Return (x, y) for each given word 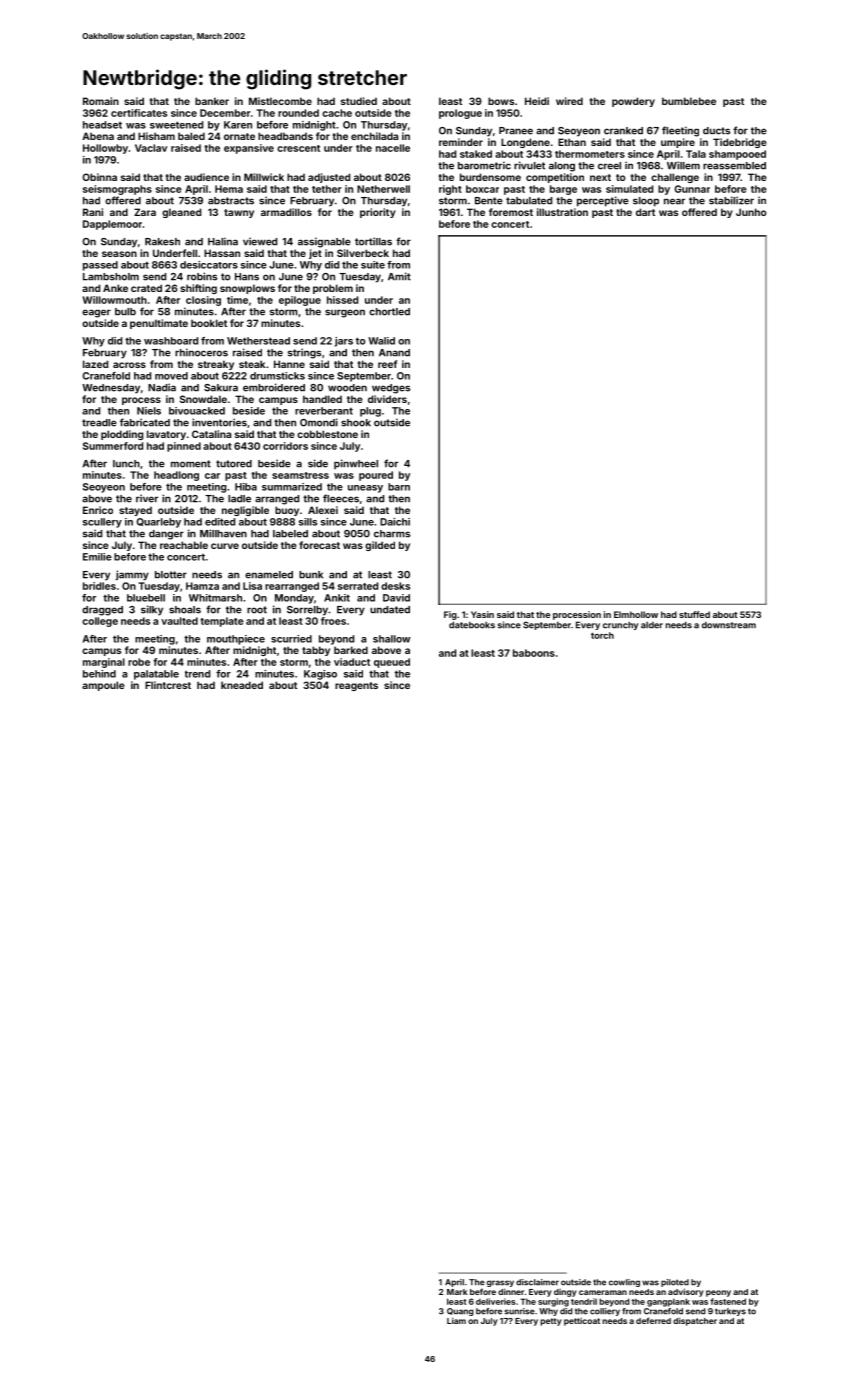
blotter (171, 575)
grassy (500, 1283)
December (225, 113)
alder (652, 625)
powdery (633, 102)
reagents (356, 686)
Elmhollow (636, 614)
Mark (457, 1292)
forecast (319, 545)
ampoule (103, 686)
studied (359, 101)
